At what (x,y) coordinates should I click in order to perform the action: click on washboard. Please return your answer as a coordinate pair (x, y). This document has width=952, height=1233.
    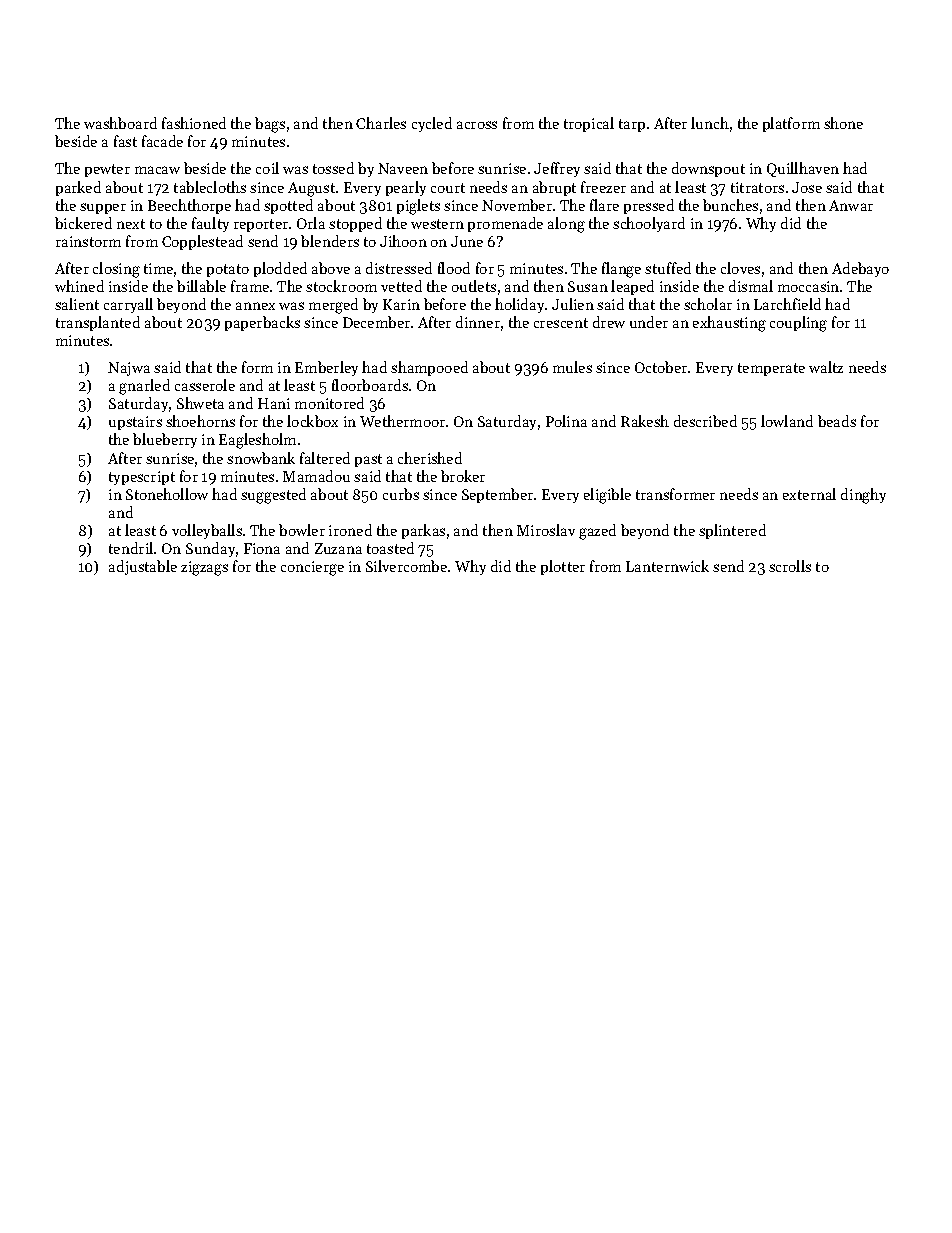
    Looking at the image, I should click on (120, 123).
